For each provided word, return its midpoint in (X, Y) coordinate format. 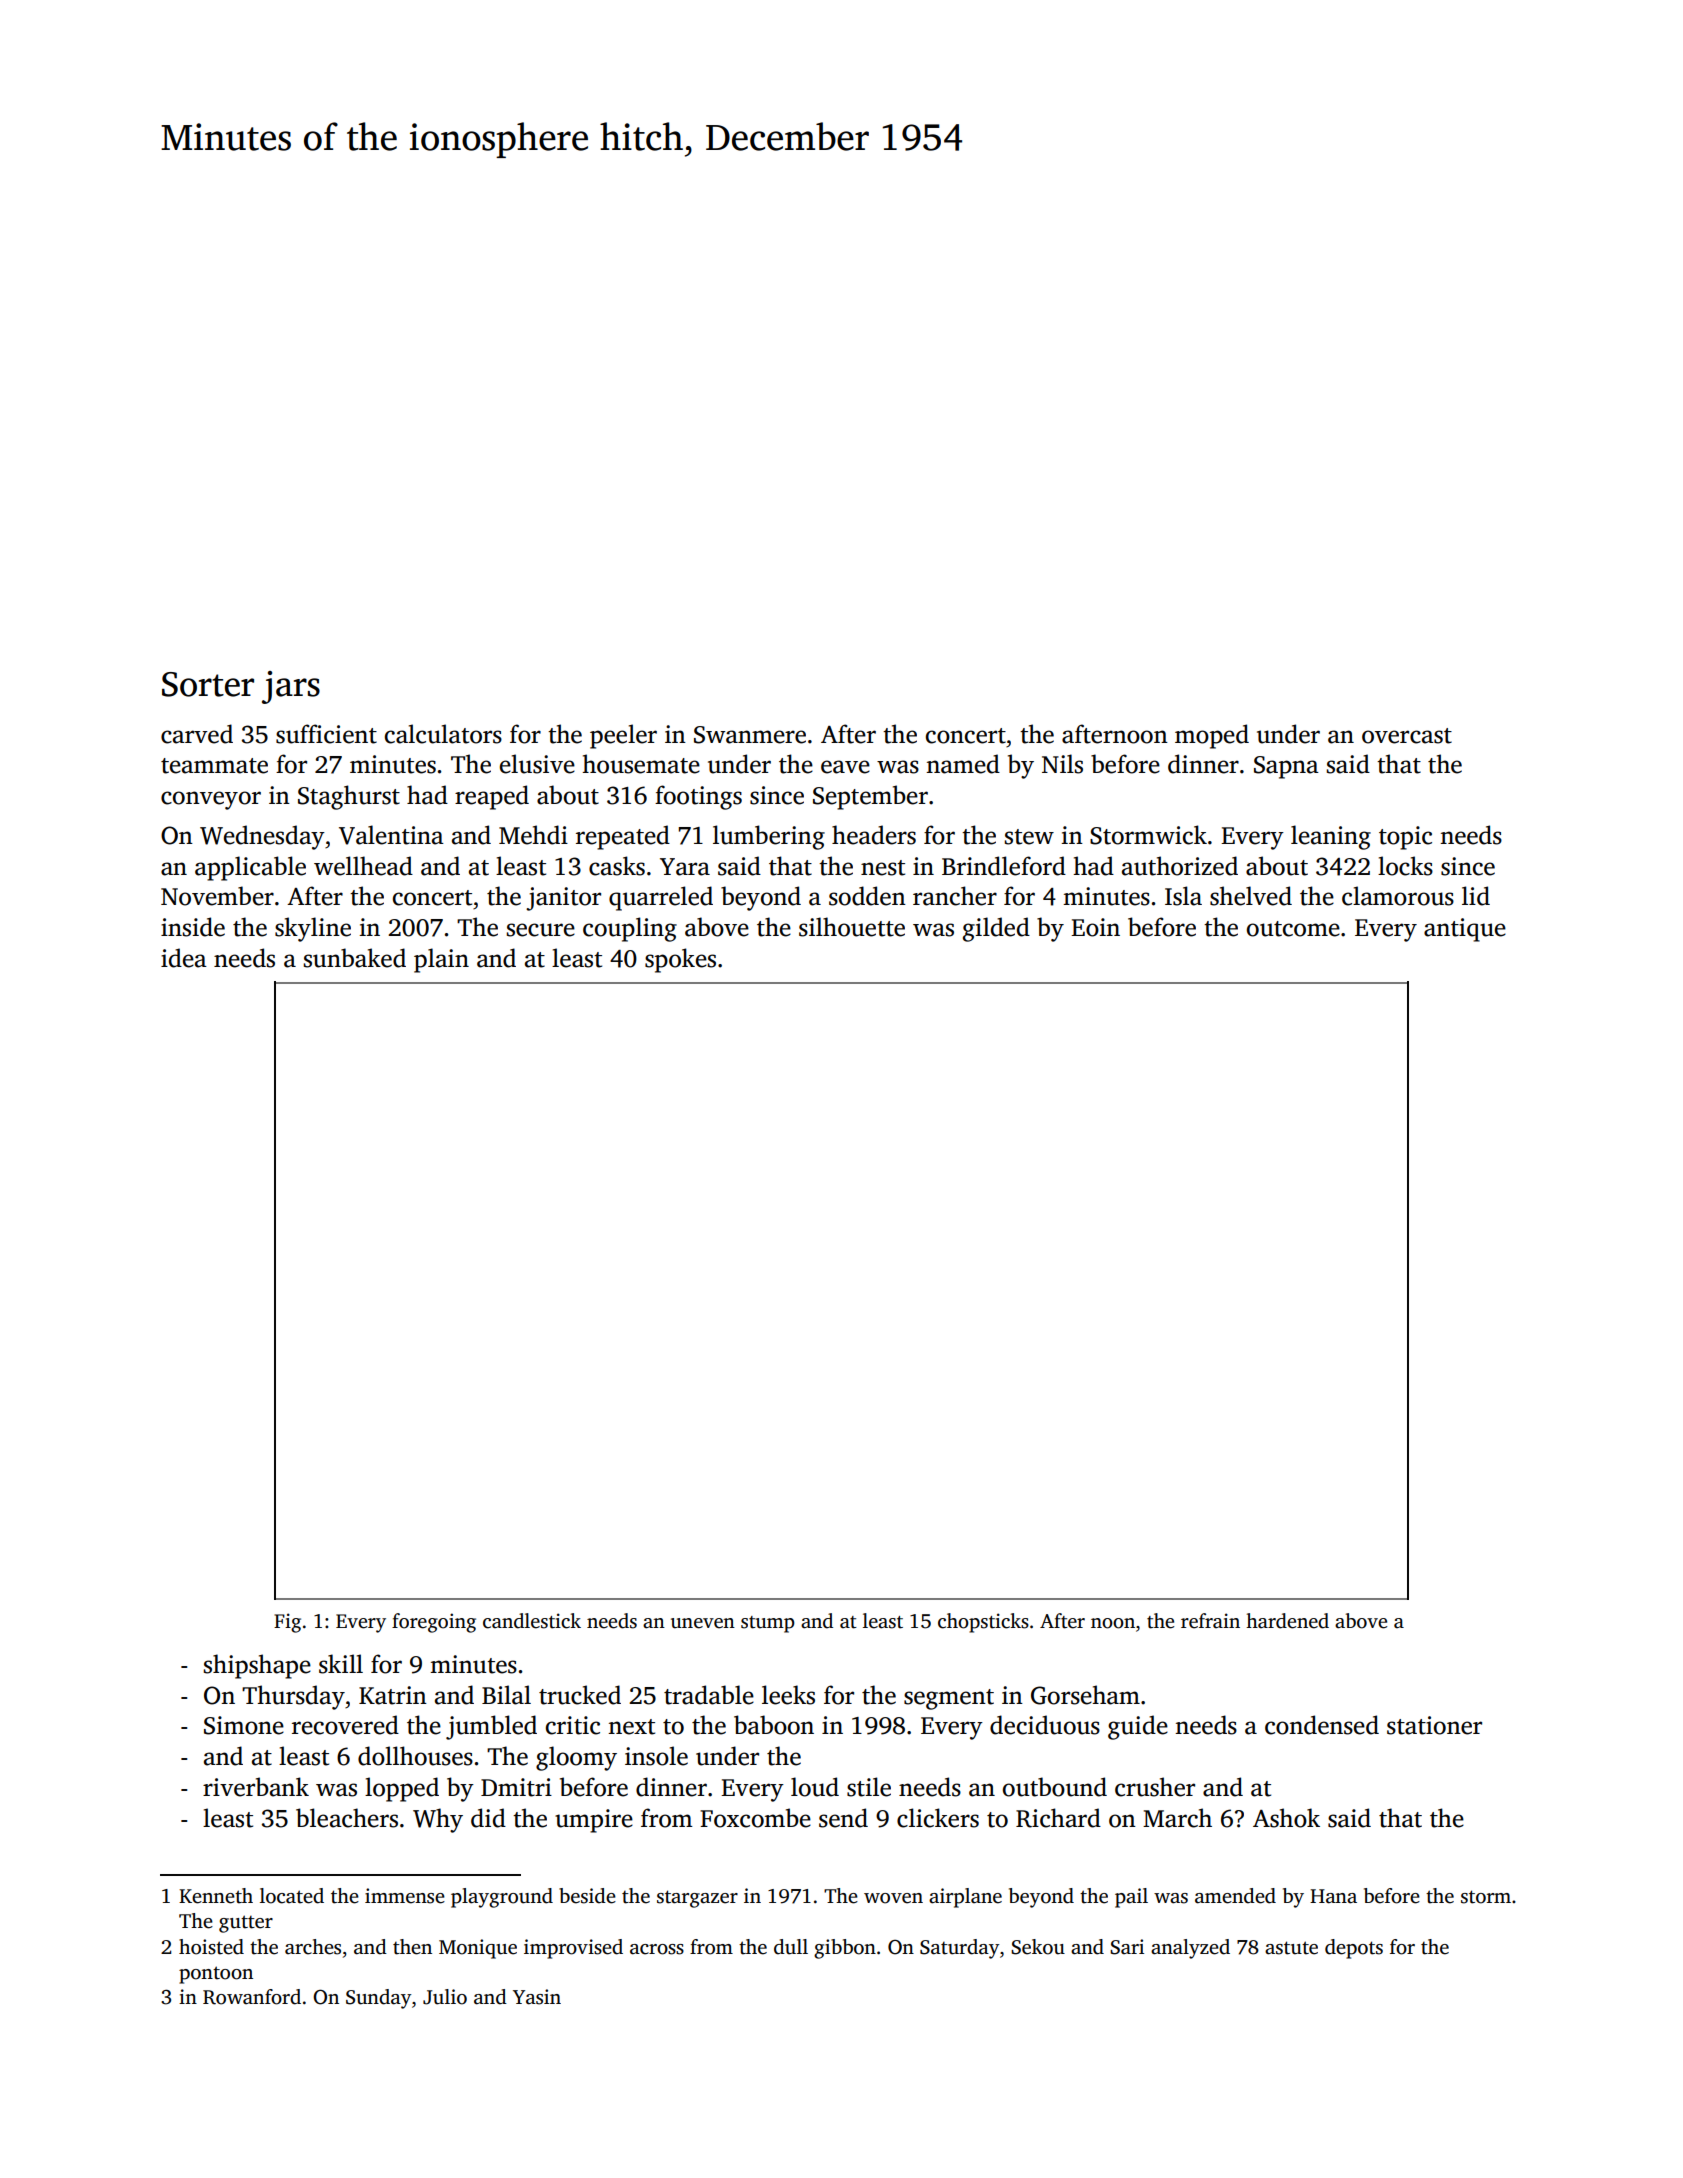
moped (1212, 736)
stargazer (697, 1899)
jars (291, 687)
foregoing (434, 1623)
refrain (1210, 1621)
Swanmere (750, 735)
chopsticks (983, 1623)
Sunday (378, 1999)
